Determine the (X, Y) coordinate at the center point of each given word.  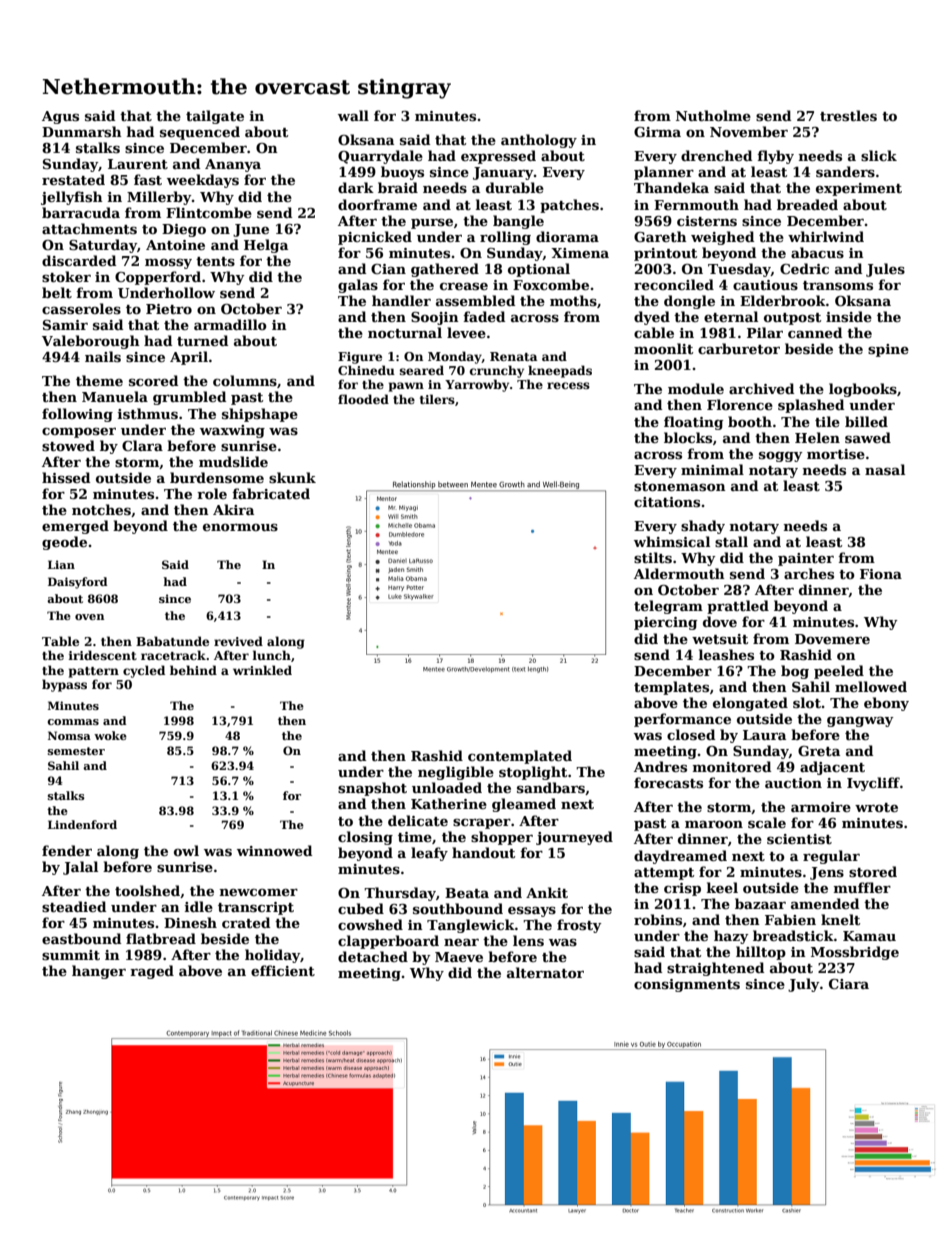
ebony (886, 704)
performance (682, 720)
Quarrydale (380, 157)
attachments (89, 228)
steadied (74, 906)
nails (103, 356)
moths (573, 300)
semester (76, 751)
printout (665, 254)
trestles (848, 115)
